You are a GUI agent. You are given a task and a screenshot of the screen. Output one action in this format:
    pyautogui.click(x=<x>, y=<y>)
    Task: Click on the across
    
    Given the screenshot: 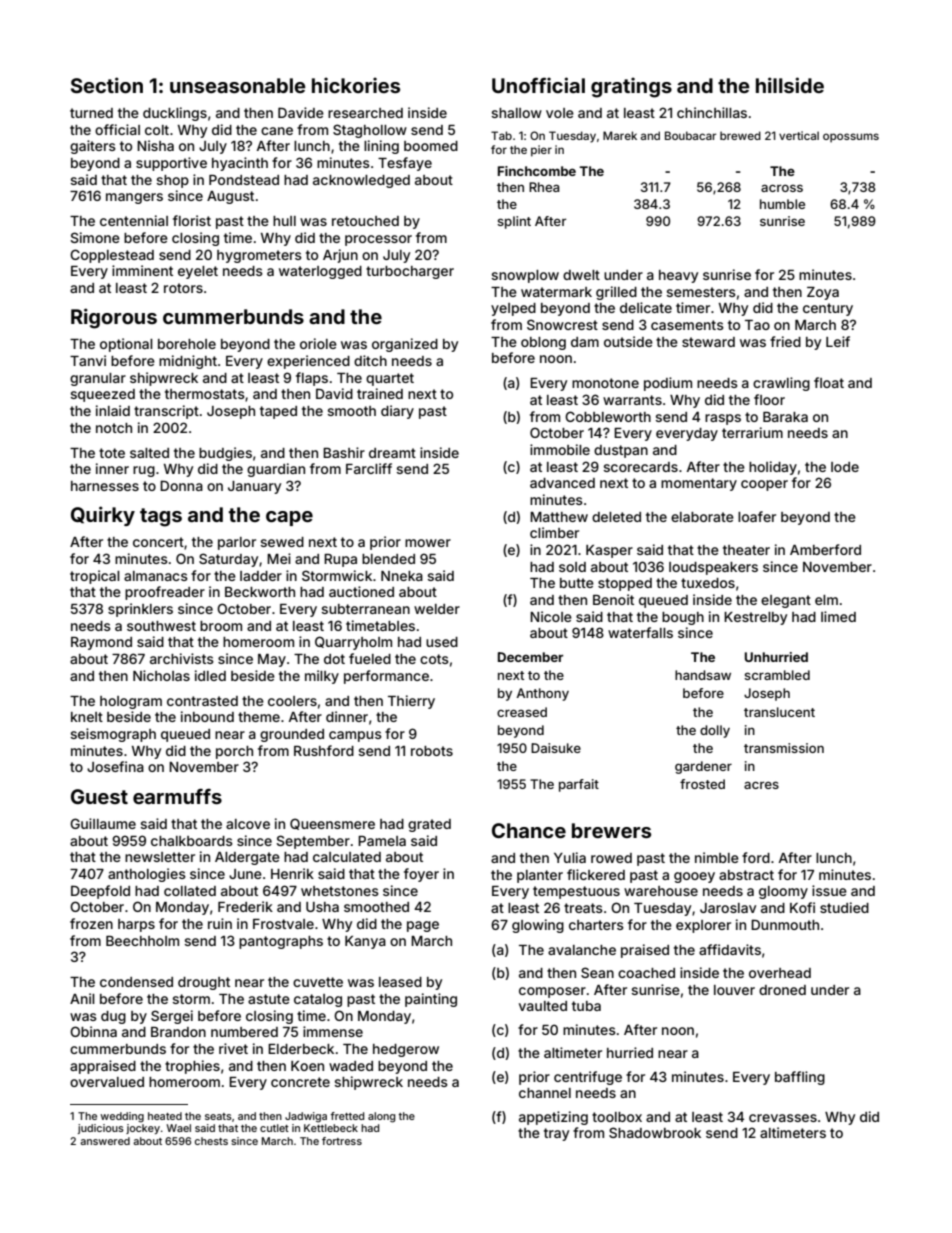 What is the action you would take?
    pyautogui.click(x=782, y=188)
